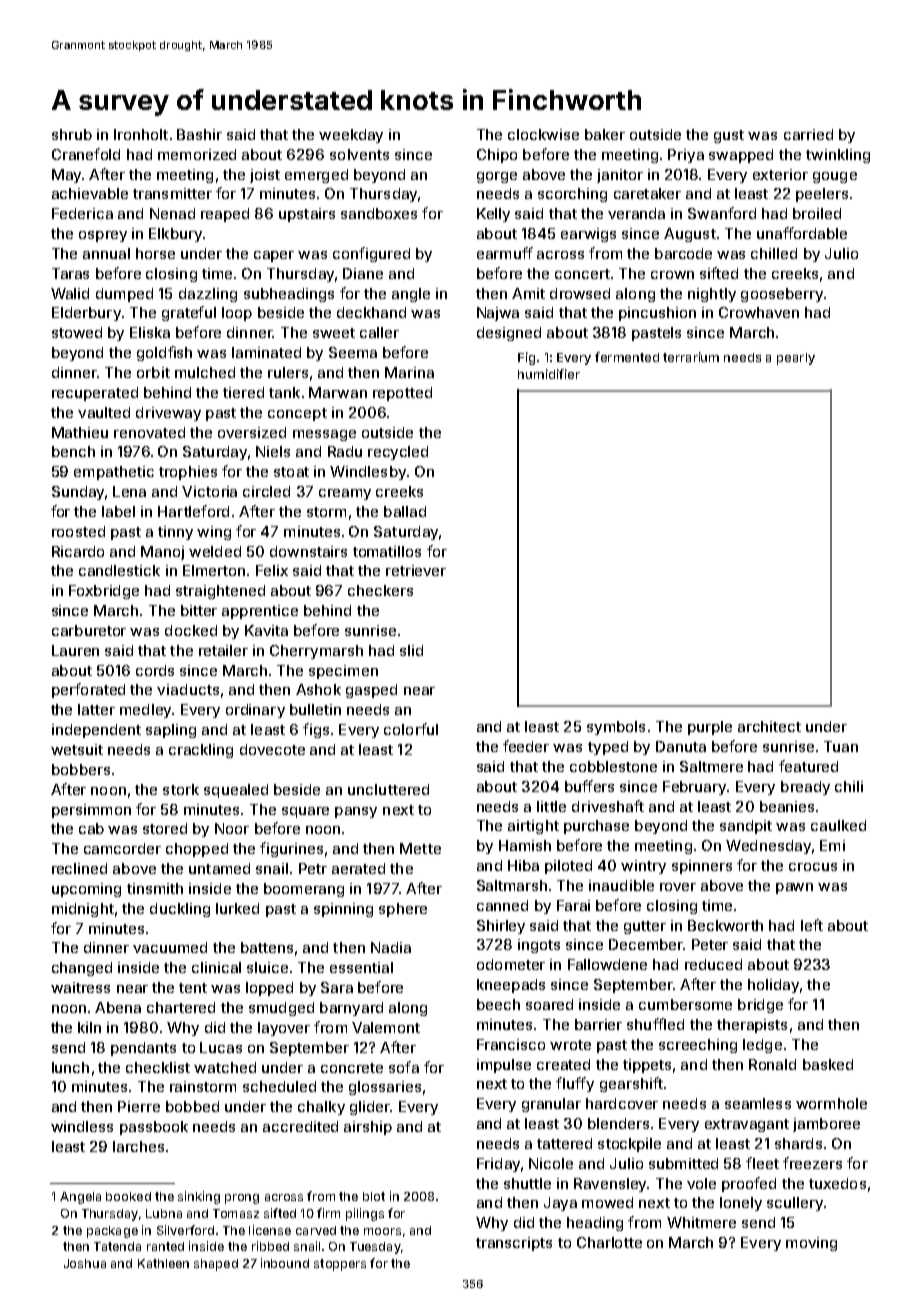 This page has height=1308, width=924. Describe the element at coordinates (808, 134) in the page. I see `carried` at that location.
